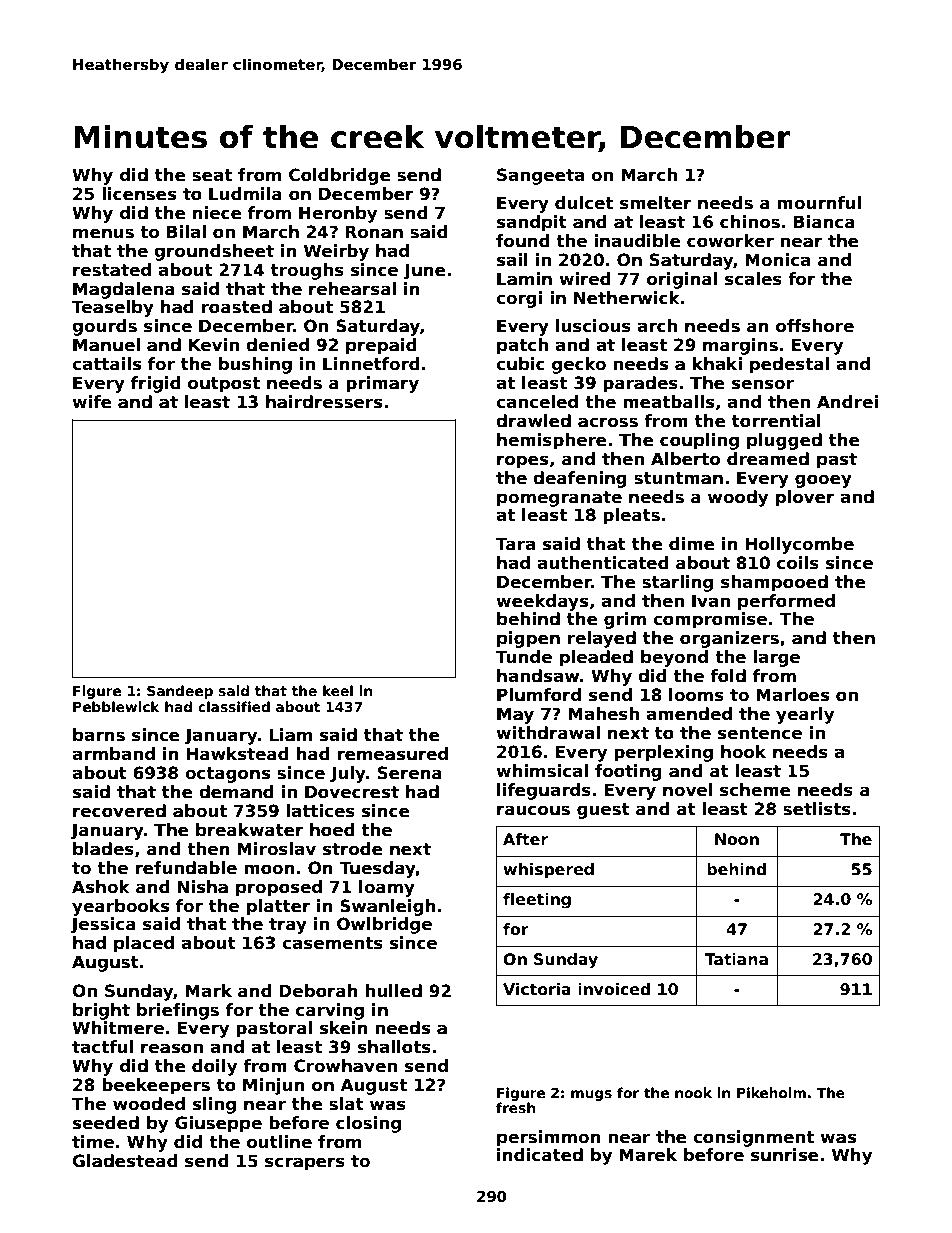 Image resolution: width=952 pixels, height=1233 pixels. I want to click on seat, so click(212, 175).
